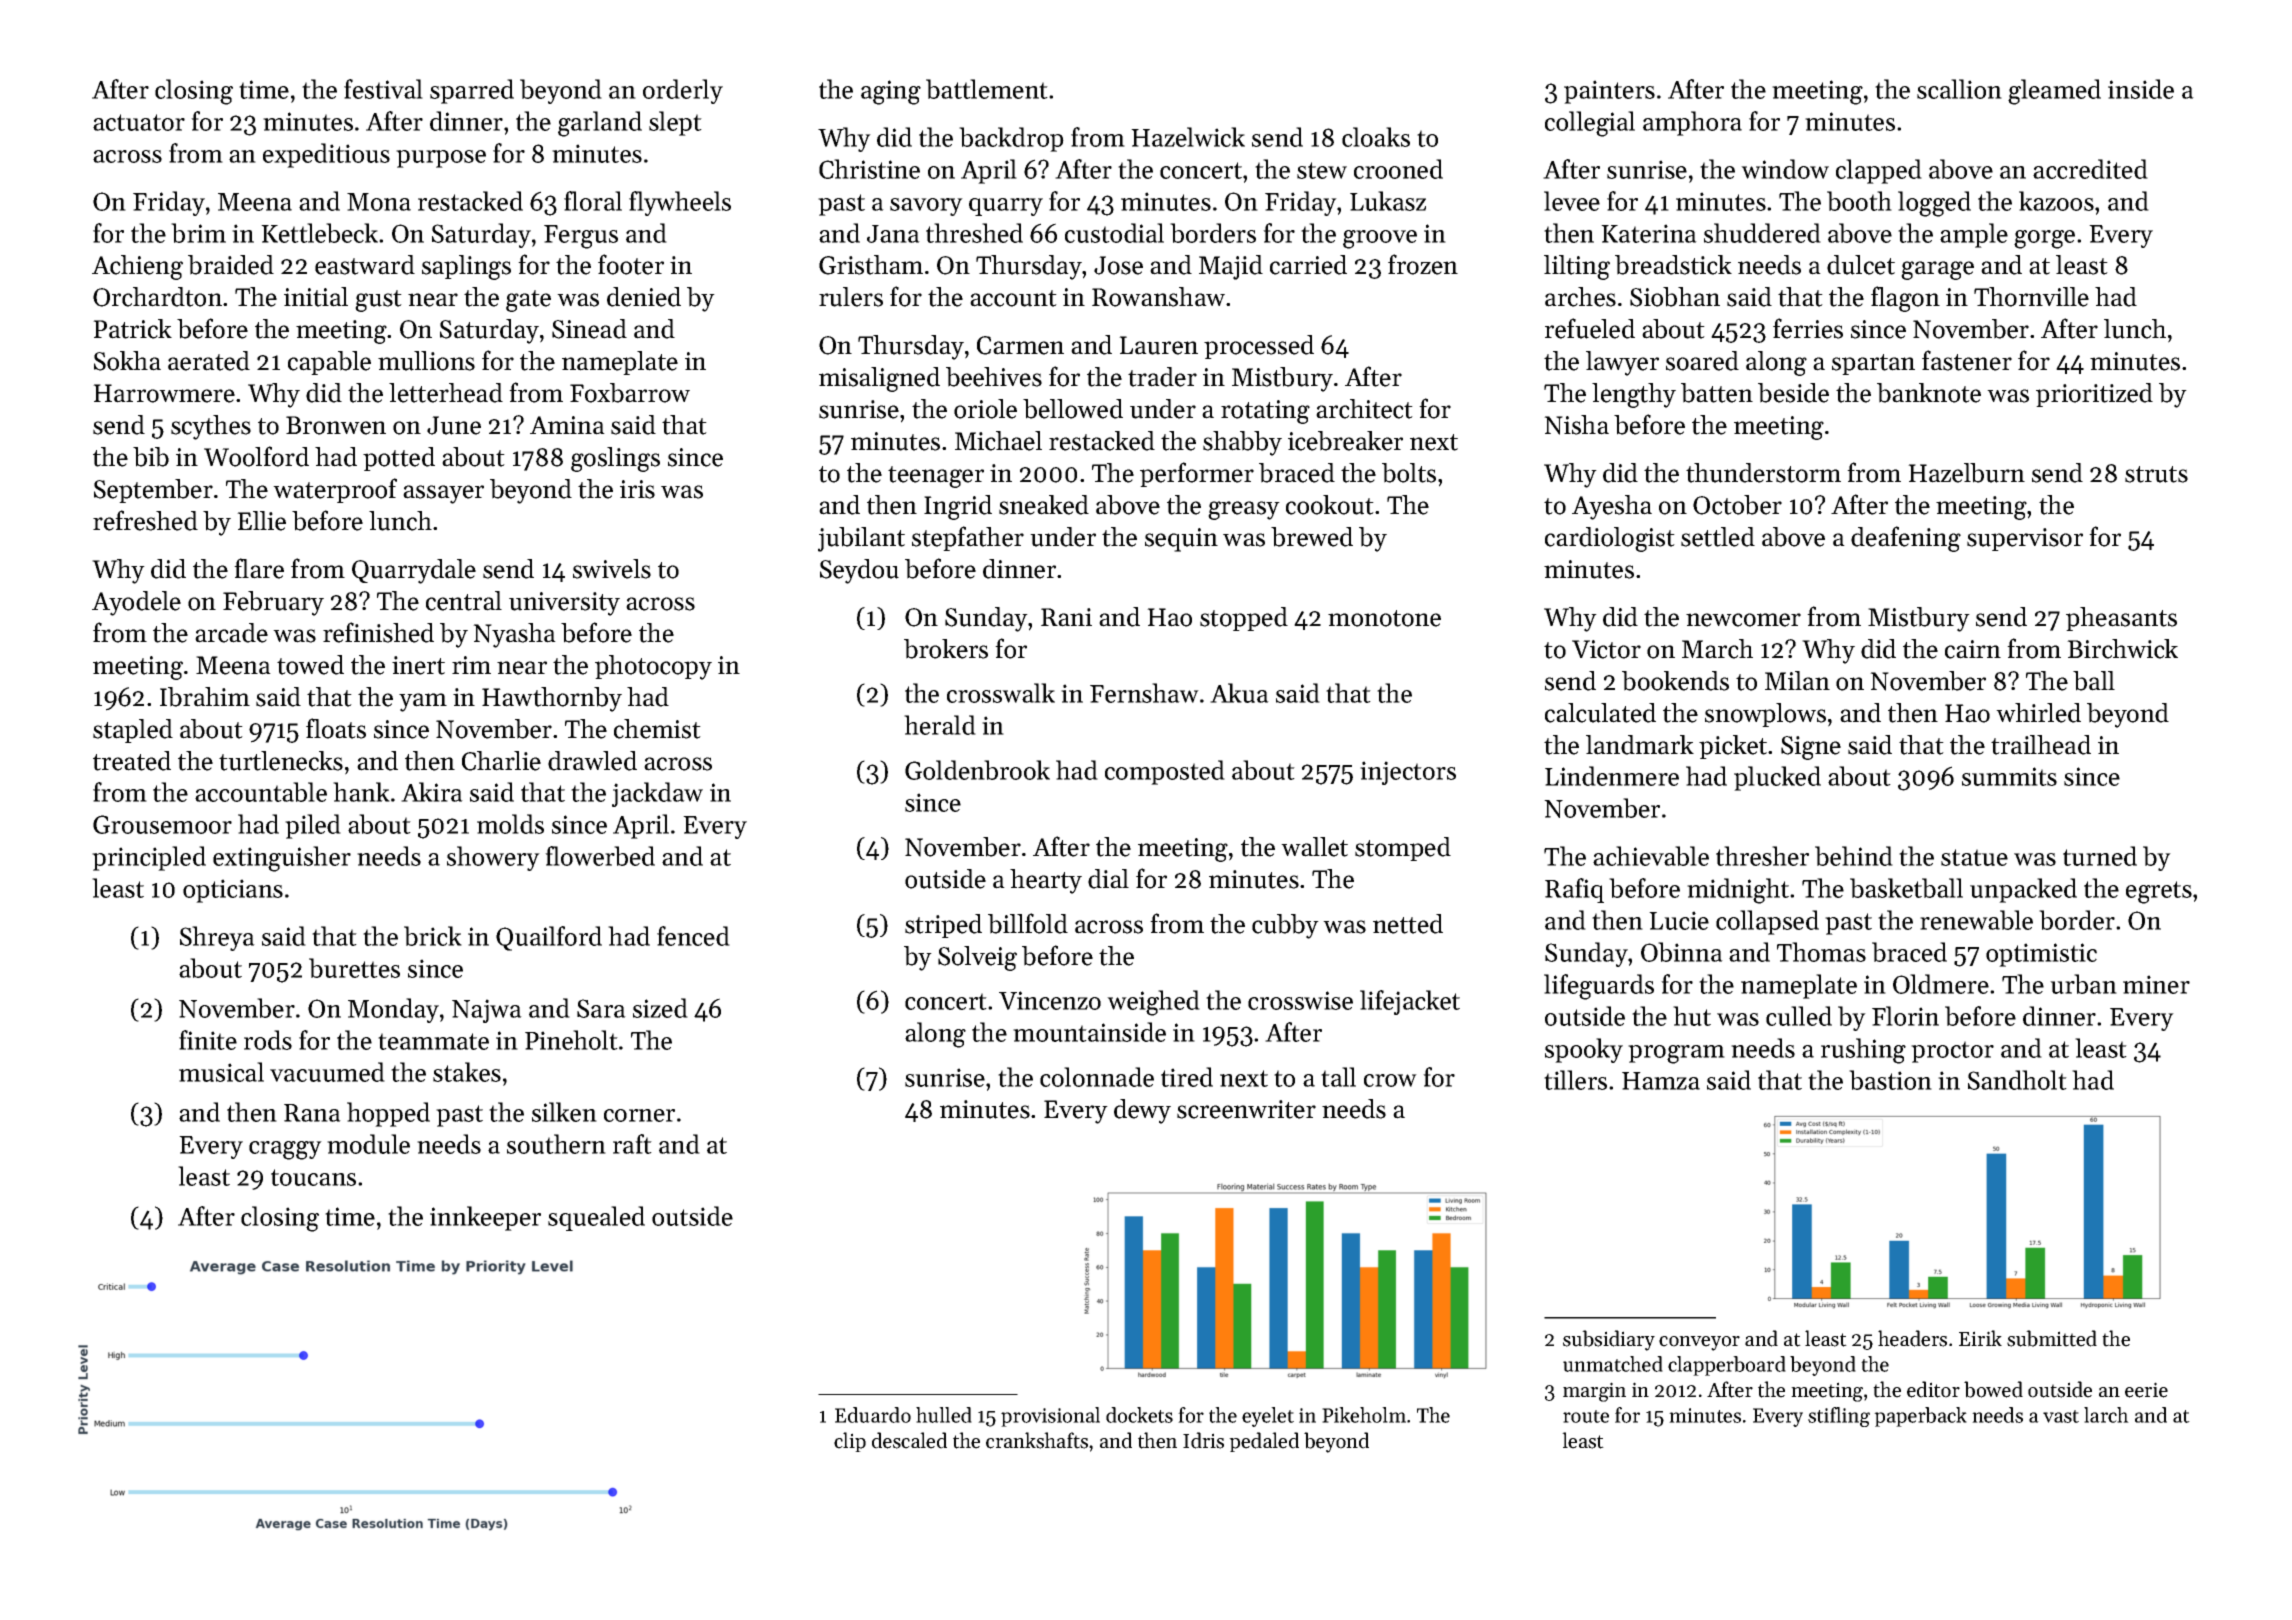 The width and height of the screenshot is (2292, 1620). I want to click on gleamed, so click(2054, 92).
